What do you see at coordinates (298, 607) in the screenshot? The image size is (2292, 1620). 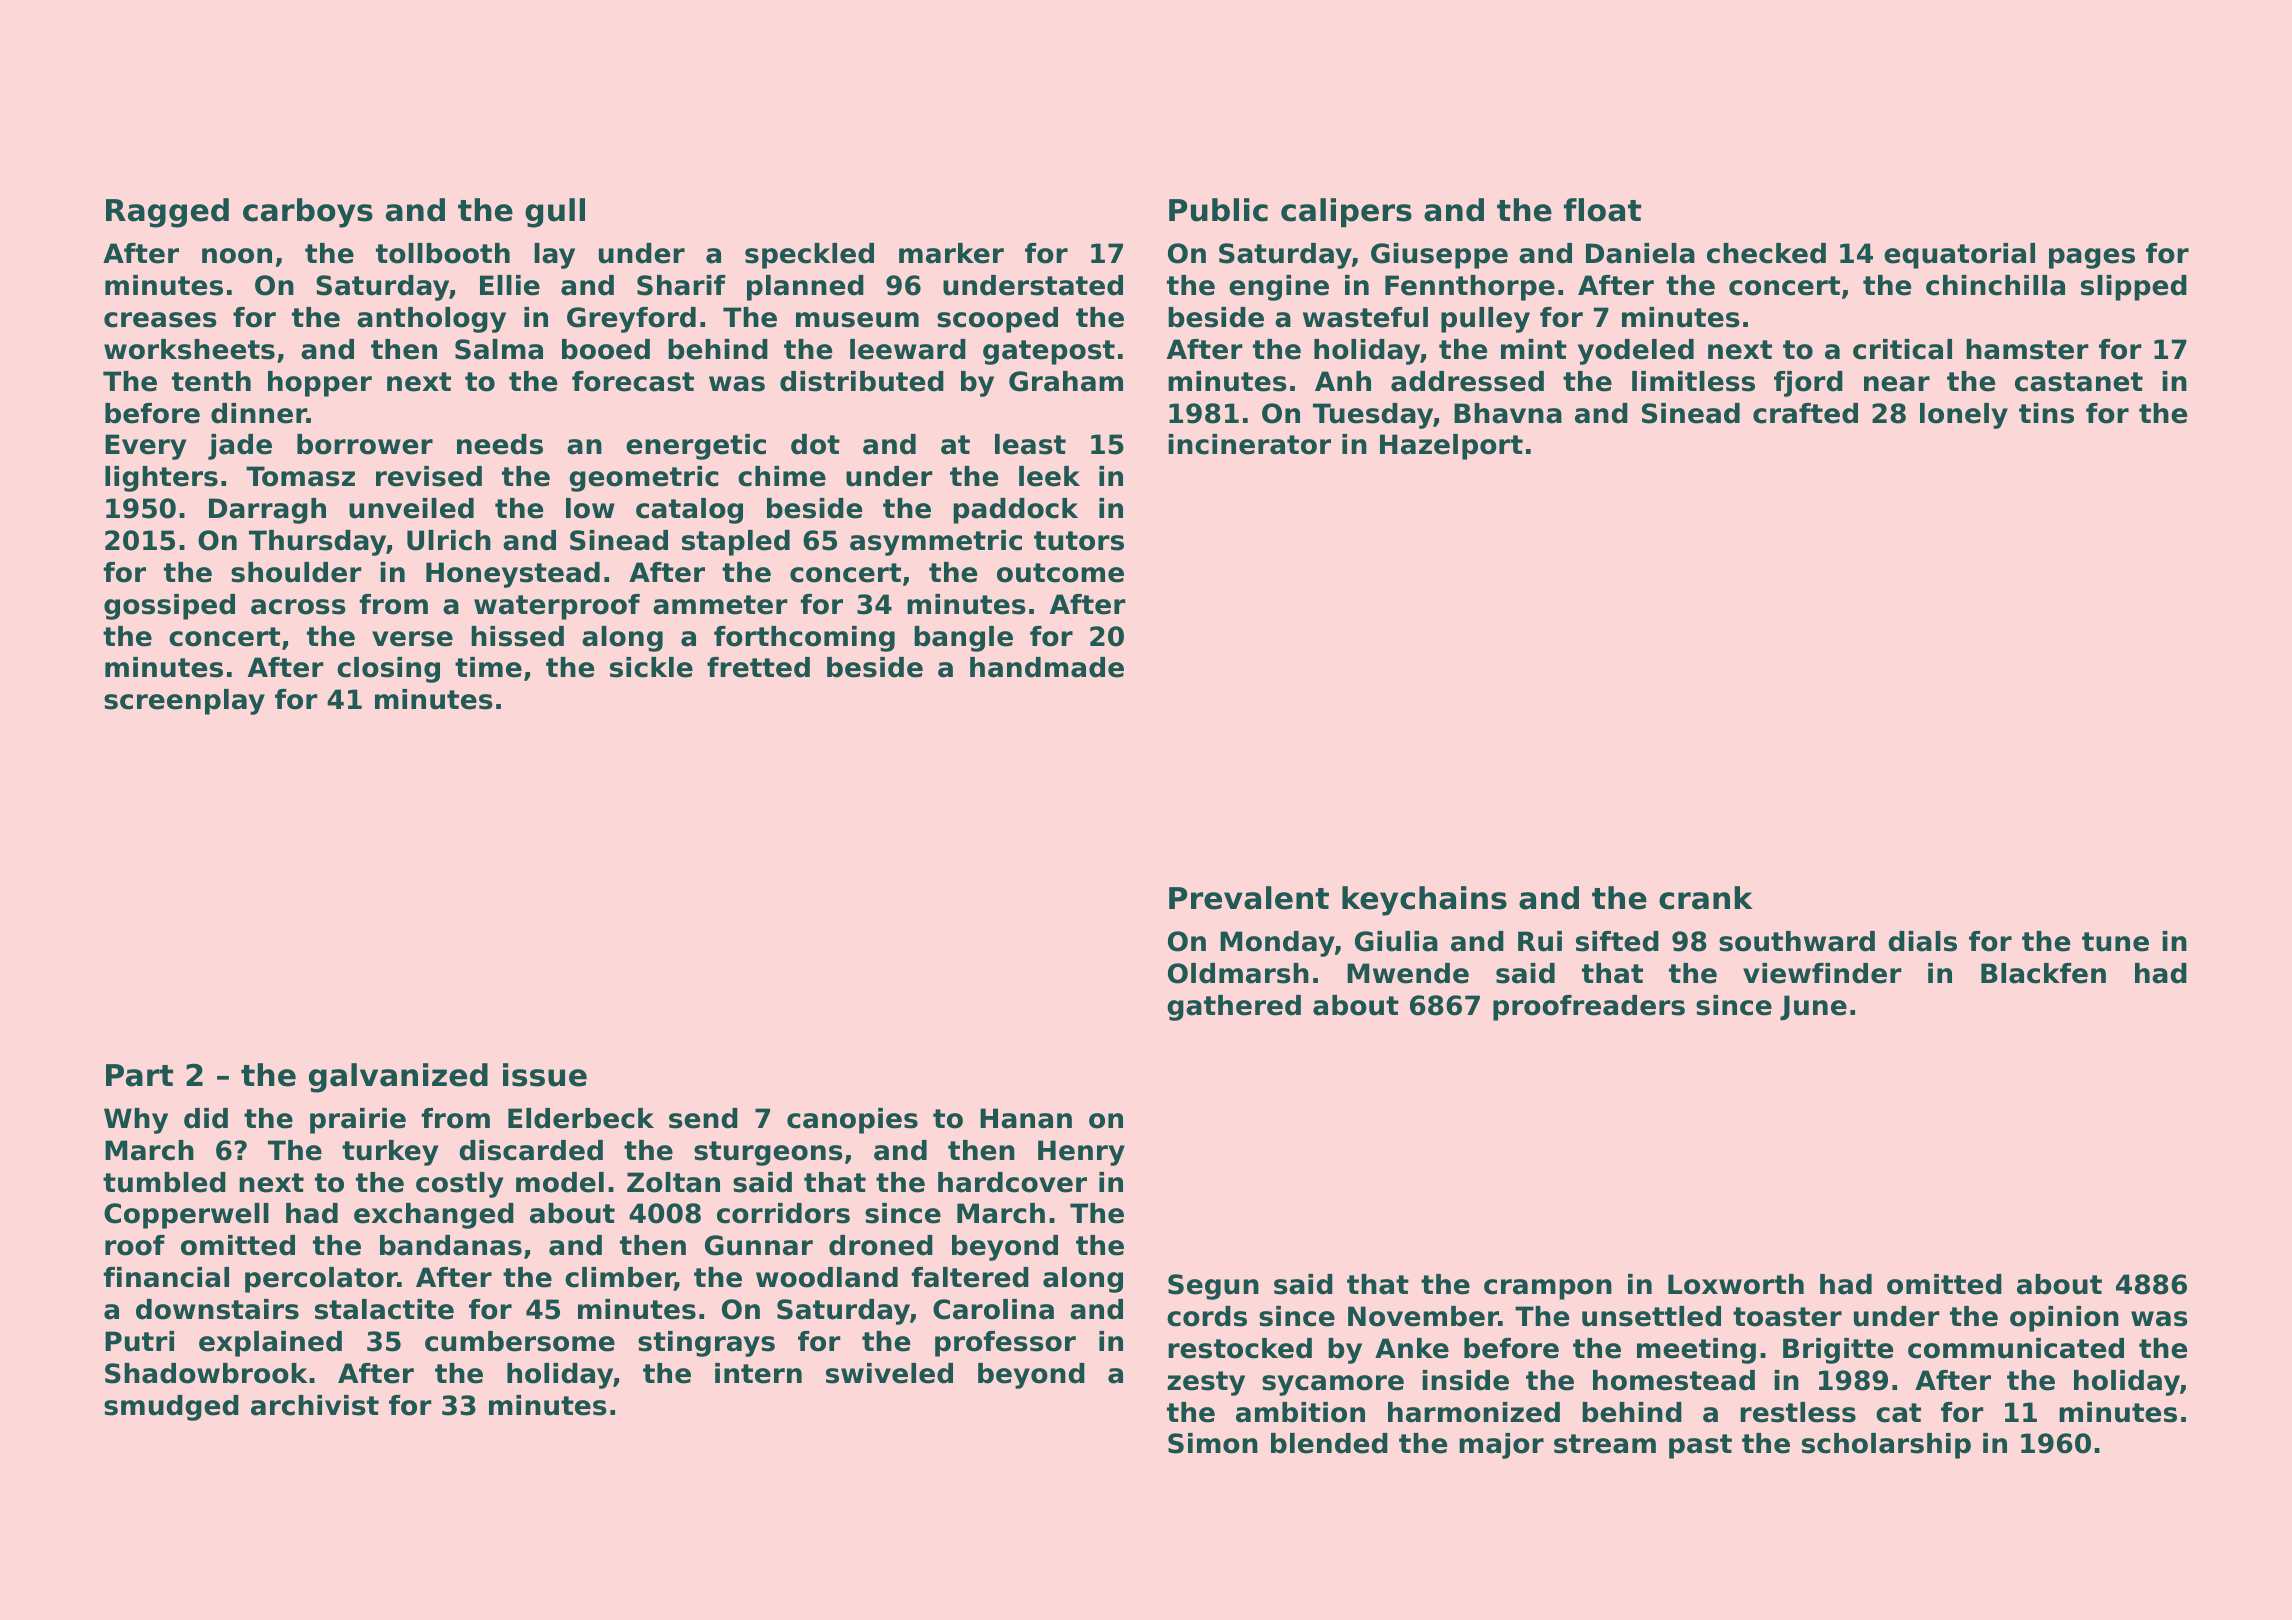 I see `across` at bounding box center [298, 607].
